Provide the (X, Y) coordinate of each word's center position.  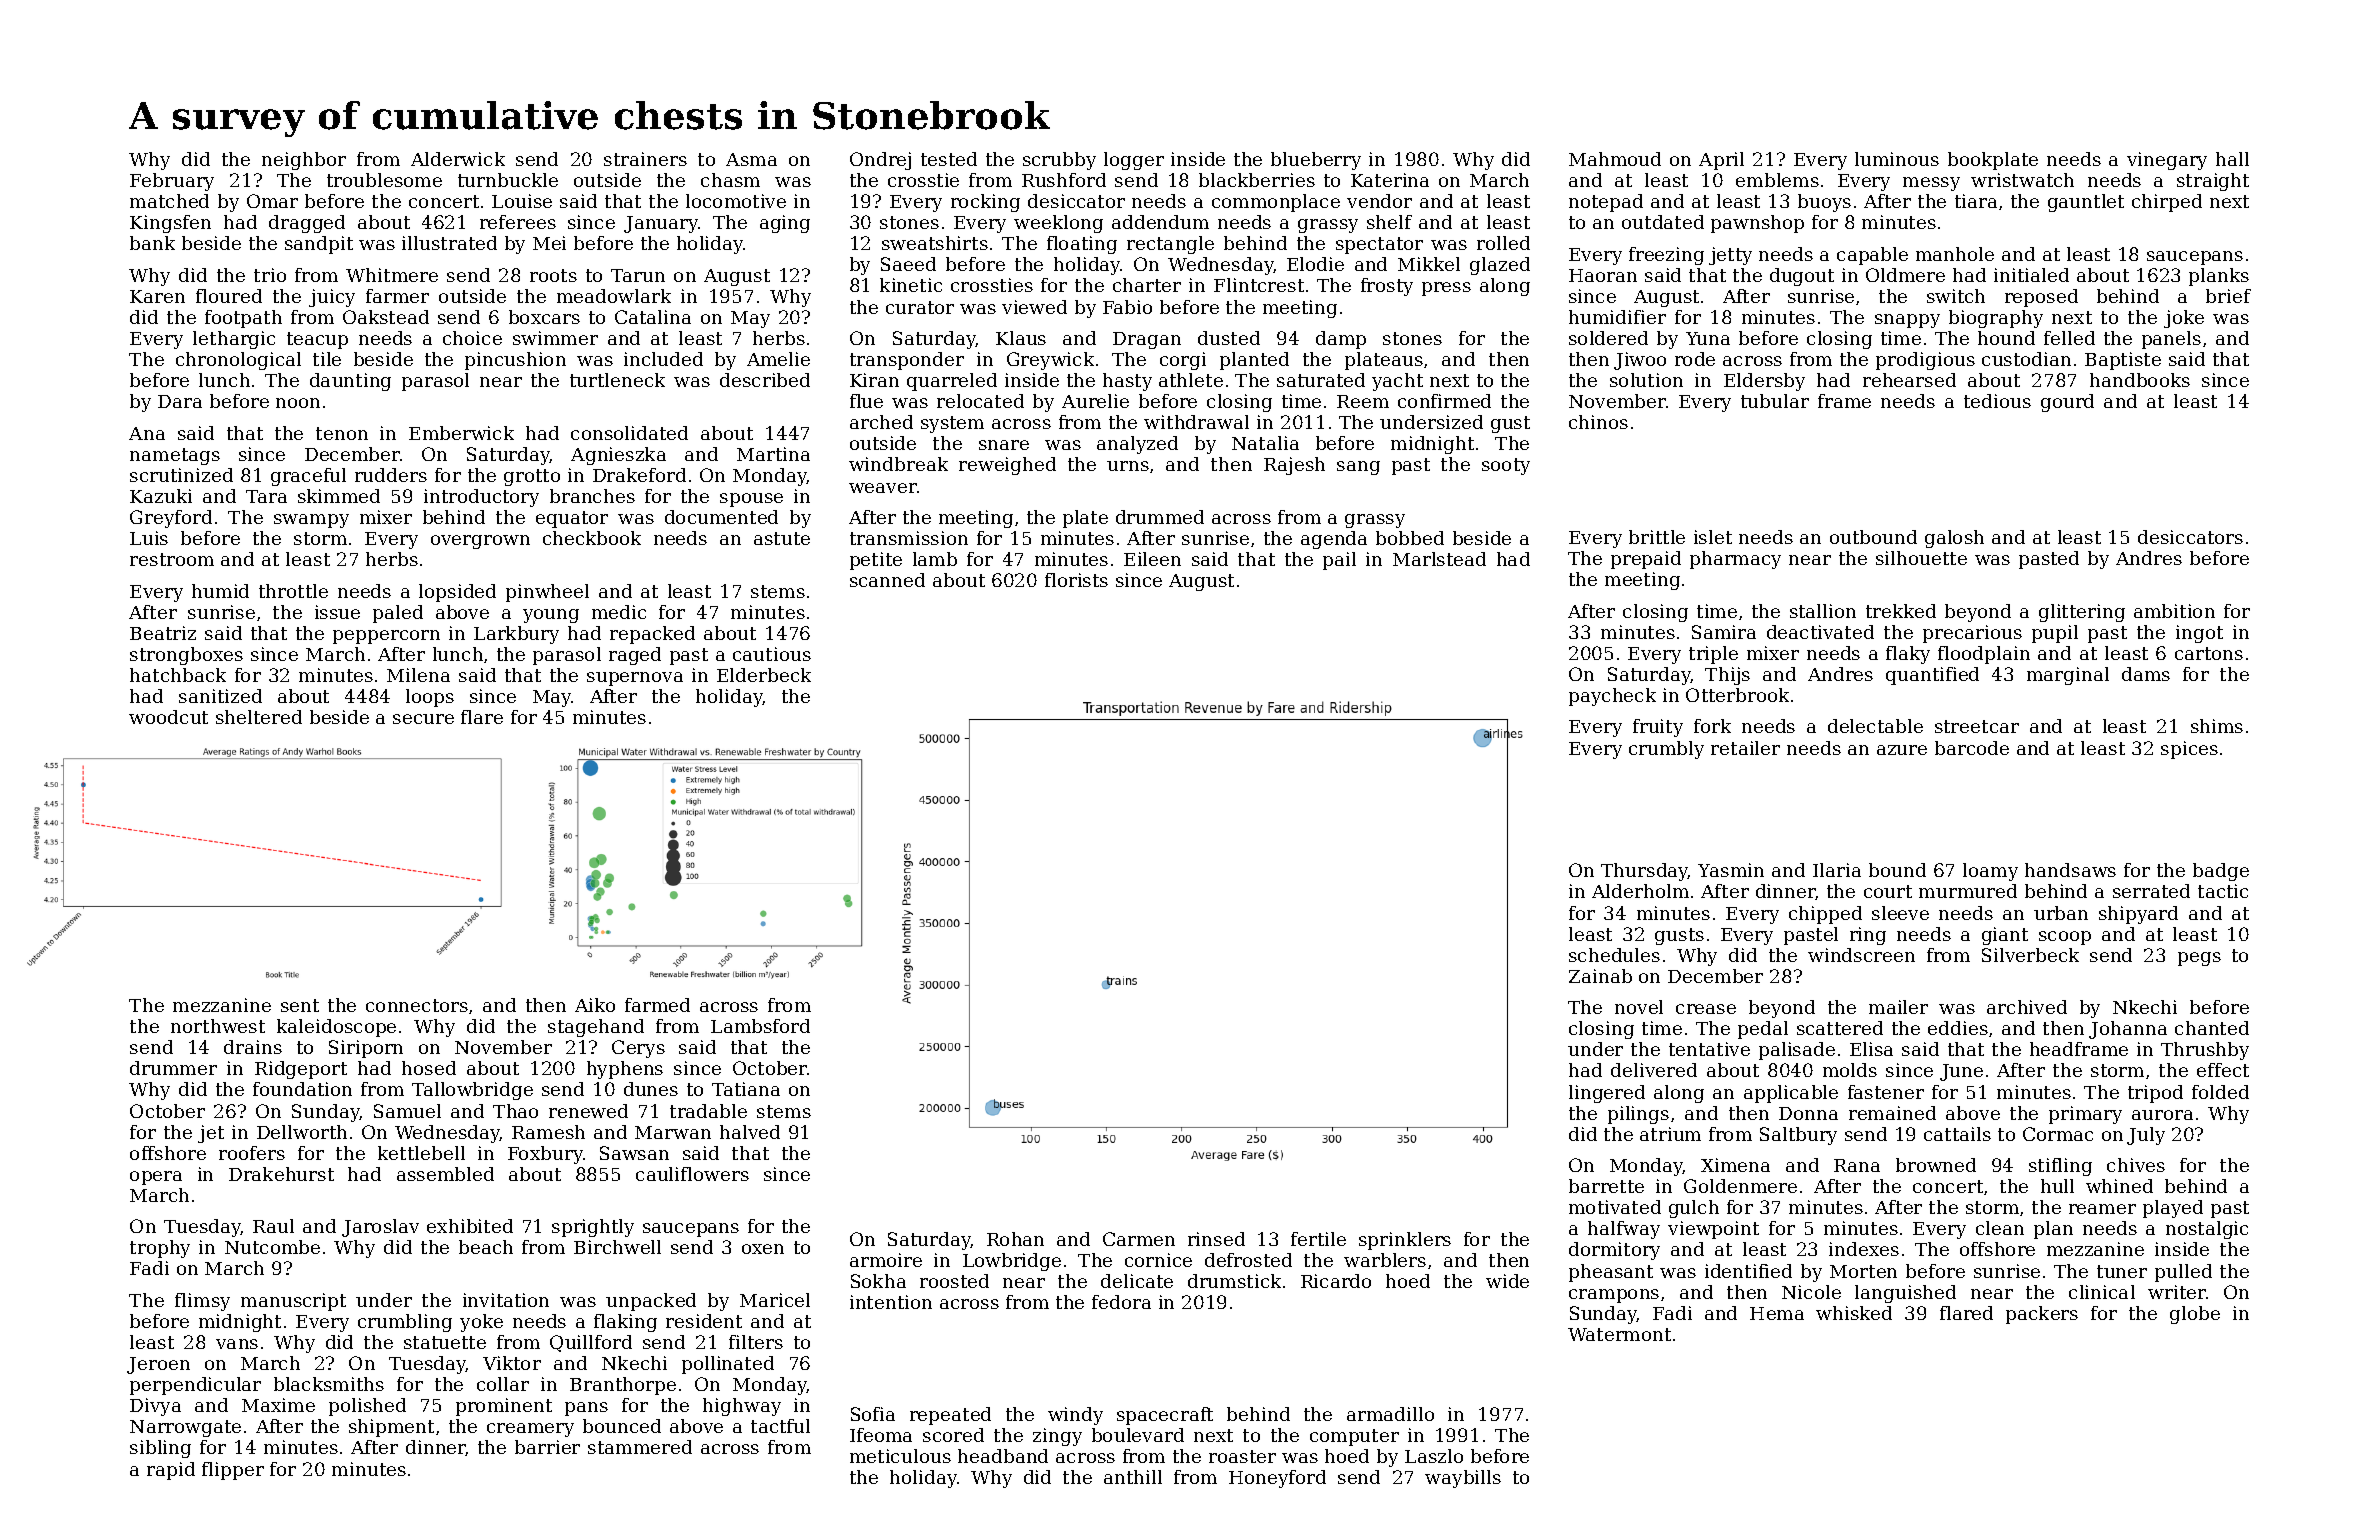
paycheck (1612, 697)
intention (891, 1302)
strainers (645, 159)
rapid (171, 1471)
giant (2005, 936)
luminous (1897, 159)
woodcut (168, 717)
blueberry (1316, 161)
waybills (1463, 1479)
